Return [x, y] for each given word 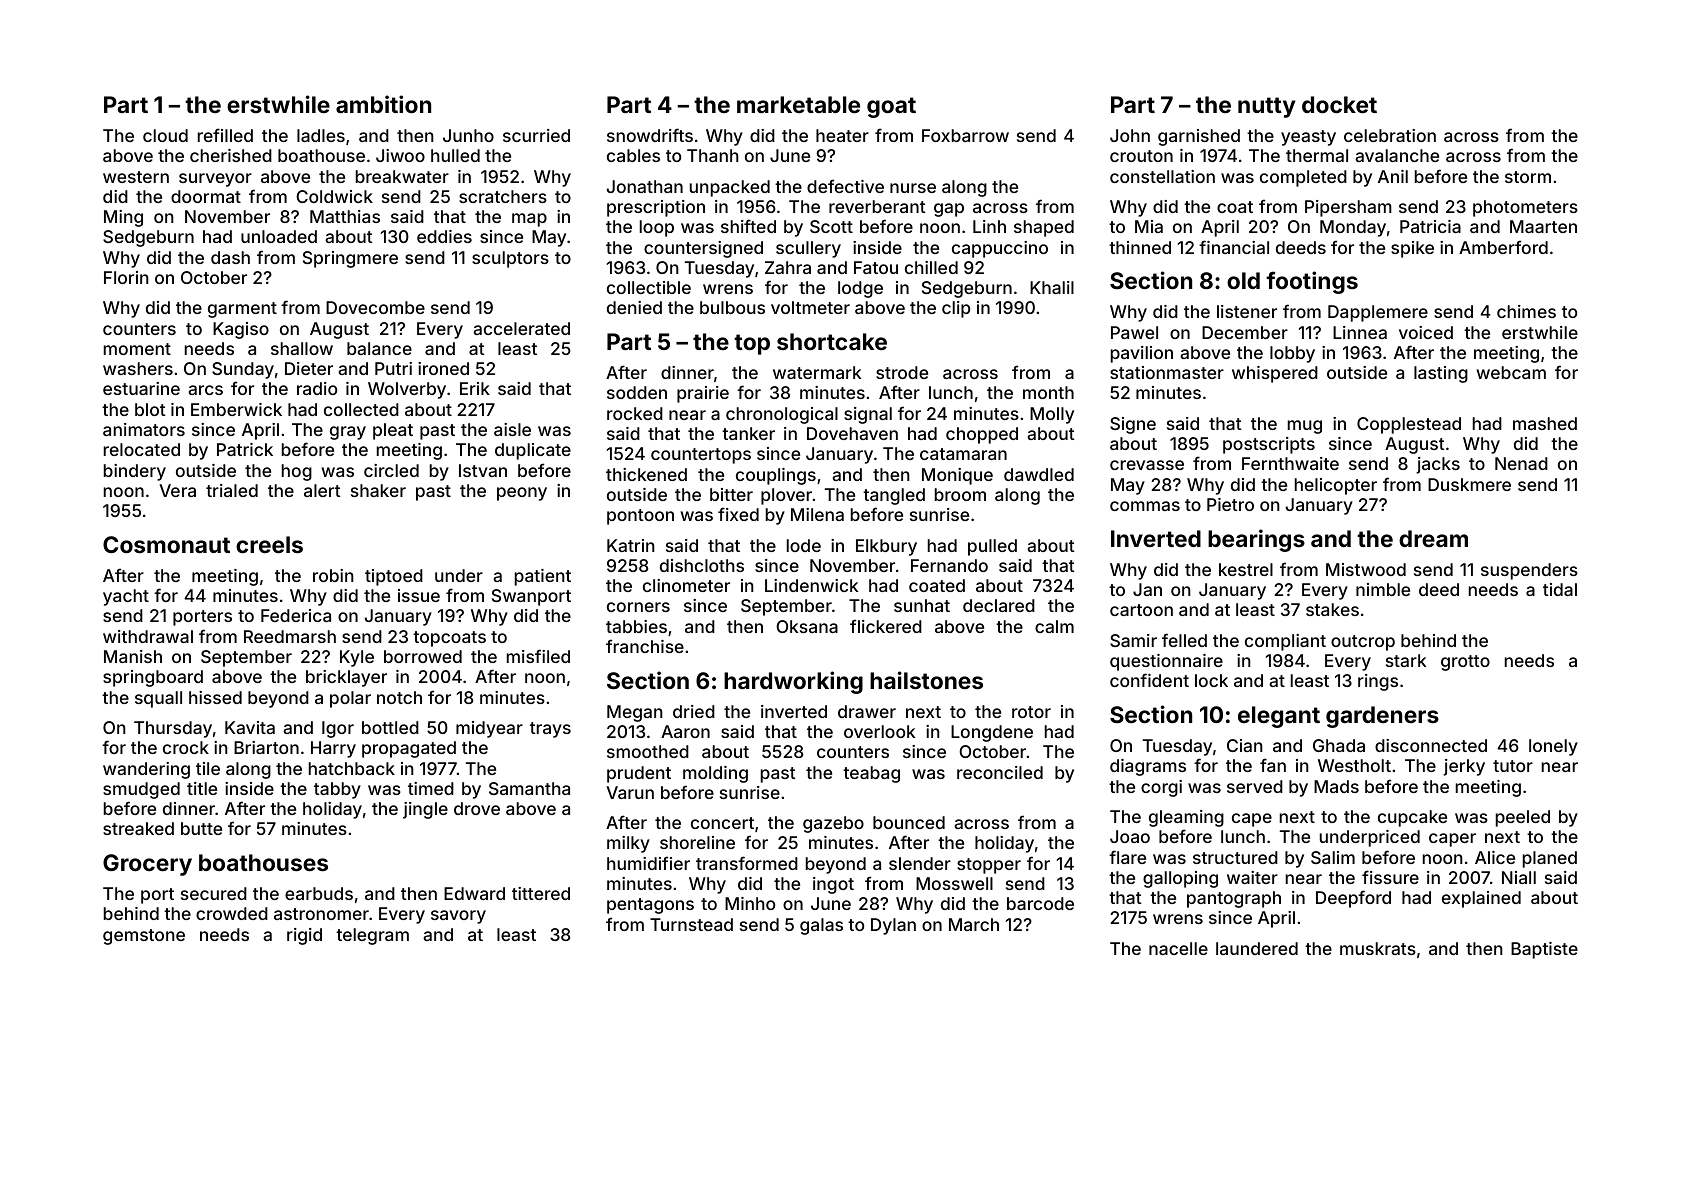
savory [458, 917]
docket [1339, 104]
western [136, 177]
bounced [909, 822]
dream [1433, 538]
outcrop [1363, 643]
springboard [153, 678]
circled [391, 470]
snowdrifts [650, 135]
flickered [886, 626]
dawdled [1039, 474]
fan [1273, 765]
